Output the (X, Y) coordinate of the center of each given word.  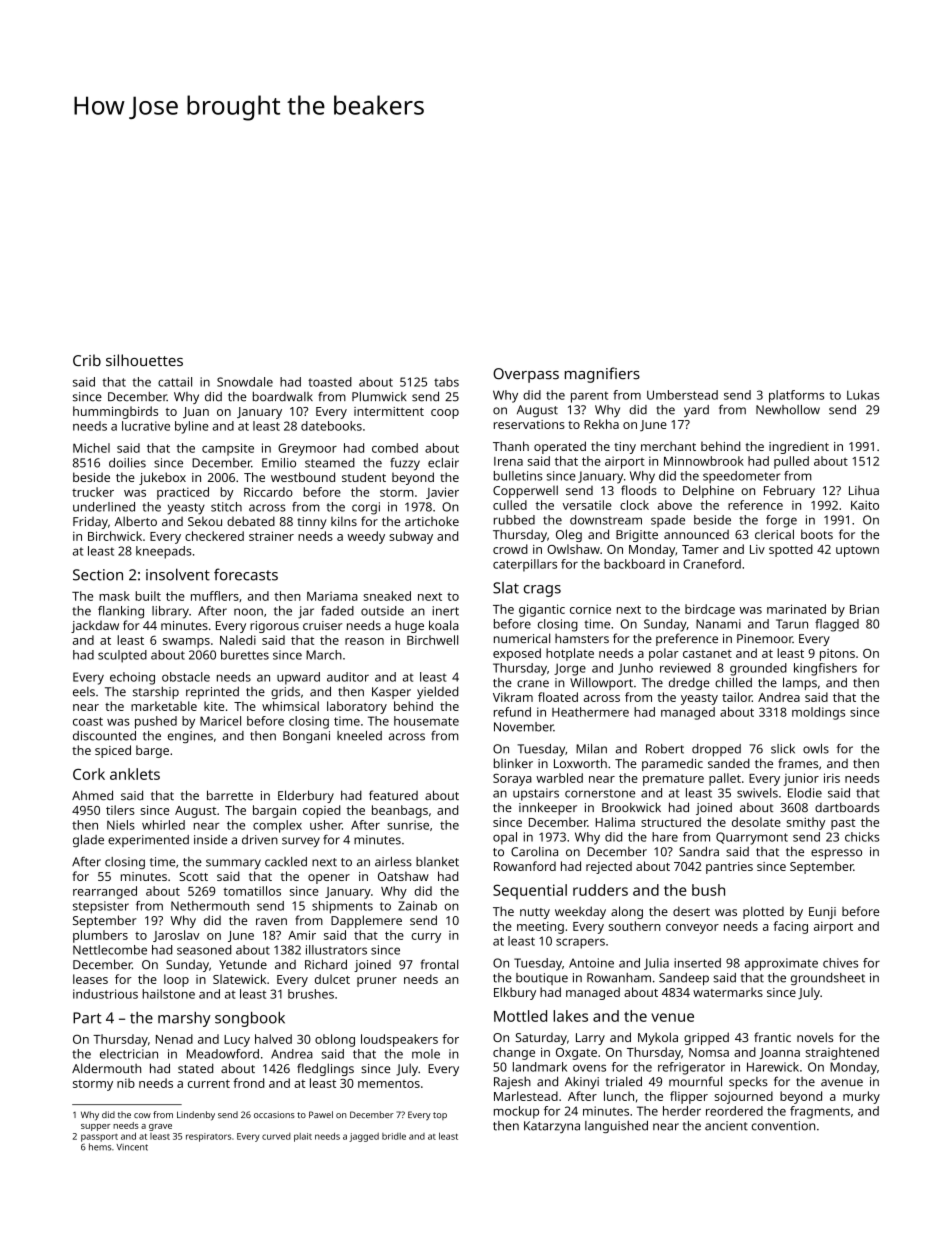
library (170, 612)
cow (142, 1115)
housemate (426, 721)
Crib (87, 360)
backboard (634, 564)
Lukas (863, 395)
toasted (330, 382)
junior (801, 779)
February (789, 491)
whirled (163, 825)
